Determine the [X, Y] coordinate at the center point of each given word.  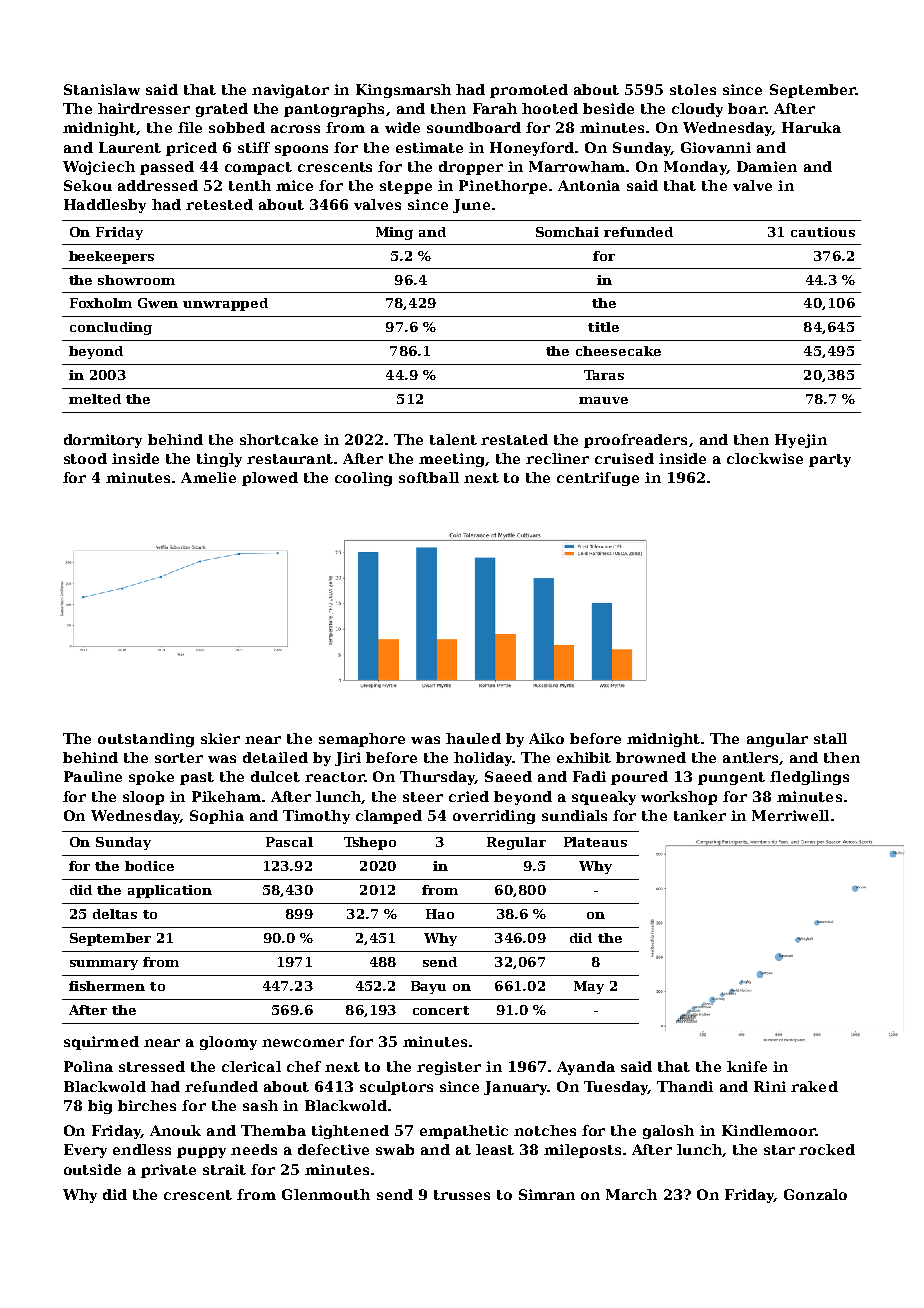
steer [423, 797]
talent [453, 439]
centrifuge [598, 479]
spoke [151, 778]
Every [85, 1151]
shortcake [279, 439]
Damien [767, 166]
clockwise [765, 458]
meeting [451, 460]
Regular [516, 843]
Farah [495, 108]
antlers [750, 757]
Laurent [130, 147]
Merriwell [790, 815]
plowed [270, 479]
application [170, 891]
